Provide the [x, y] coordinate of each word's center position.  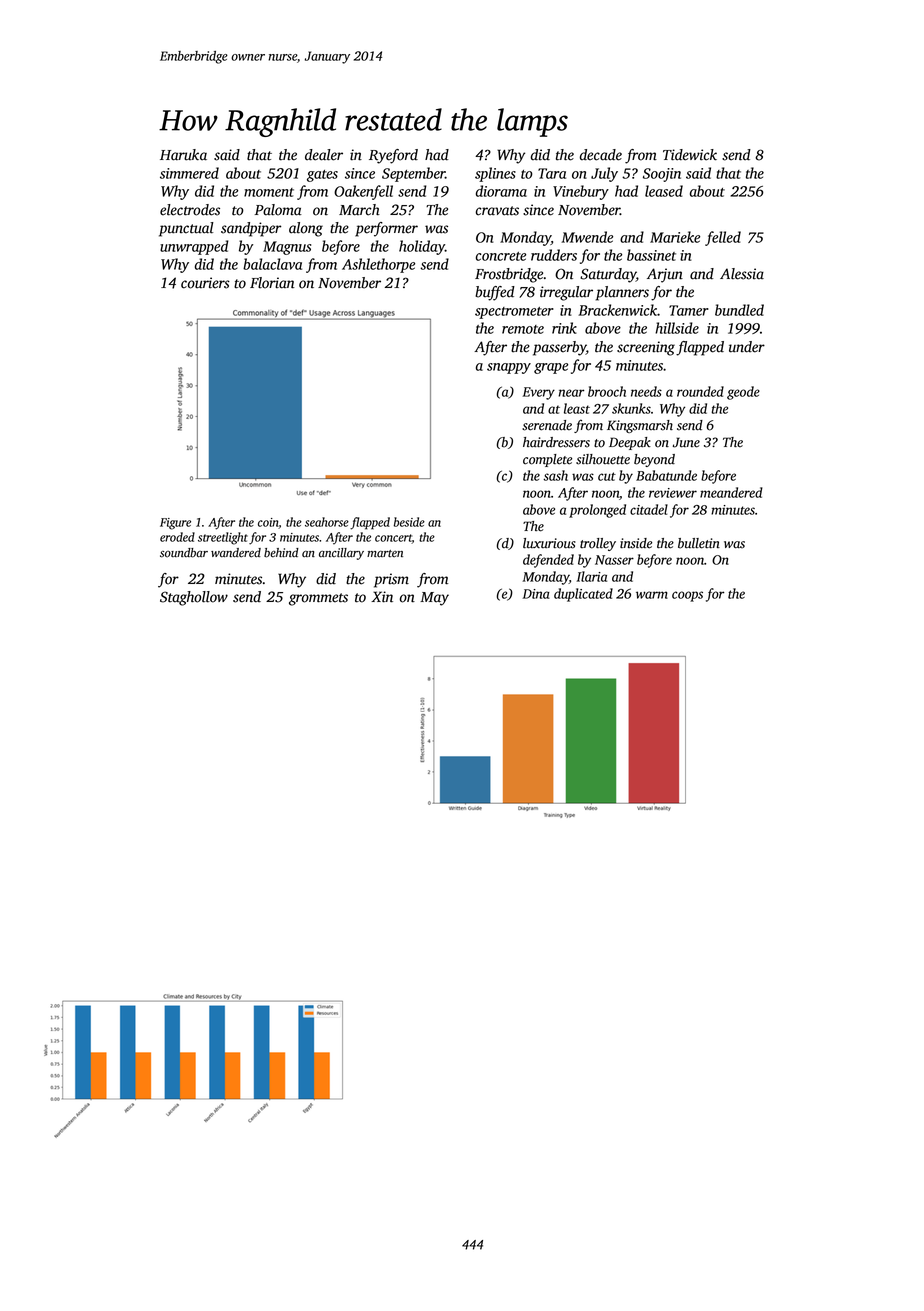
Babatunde [666, 475]
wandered [236, 553]
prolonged [597, 511]
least [577, 408]
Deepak [630, 443]
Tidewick [690, 155]
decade [601, 155]
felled [723, 238]
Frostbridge [509, 275]
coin [268, 523]
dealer [324, 155]
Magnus [287, 248]
